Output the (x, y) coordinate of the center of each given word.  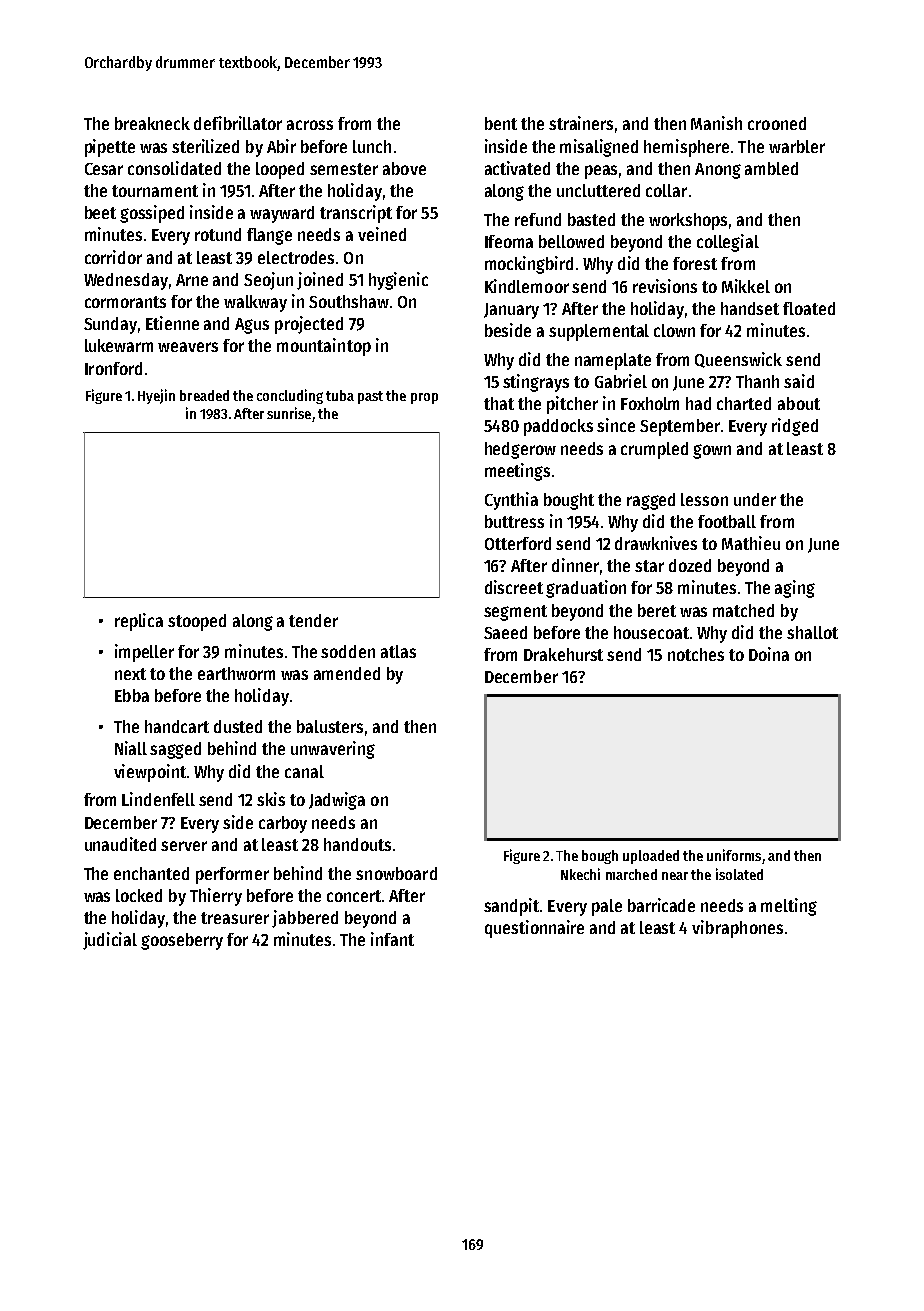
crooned (777, 123)
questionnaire (534, 929)
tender (313, 620)
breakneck (152, 123)
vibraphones (737, 929)
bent (501, 123)
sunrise (289, 413)
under (755, 499)
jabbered (305, 919)
